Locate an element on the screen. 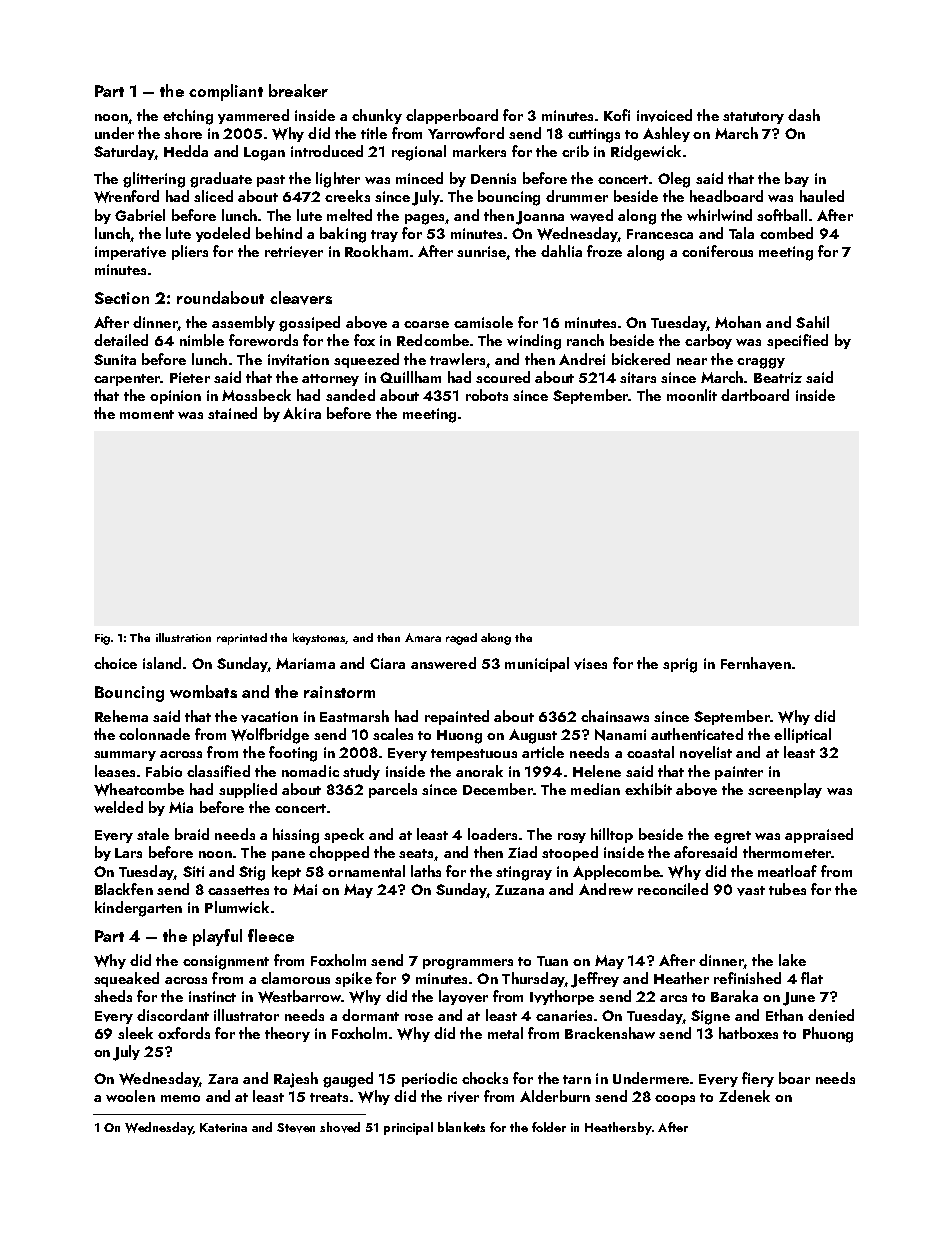  hauled is located at coordinates (822, 196).
